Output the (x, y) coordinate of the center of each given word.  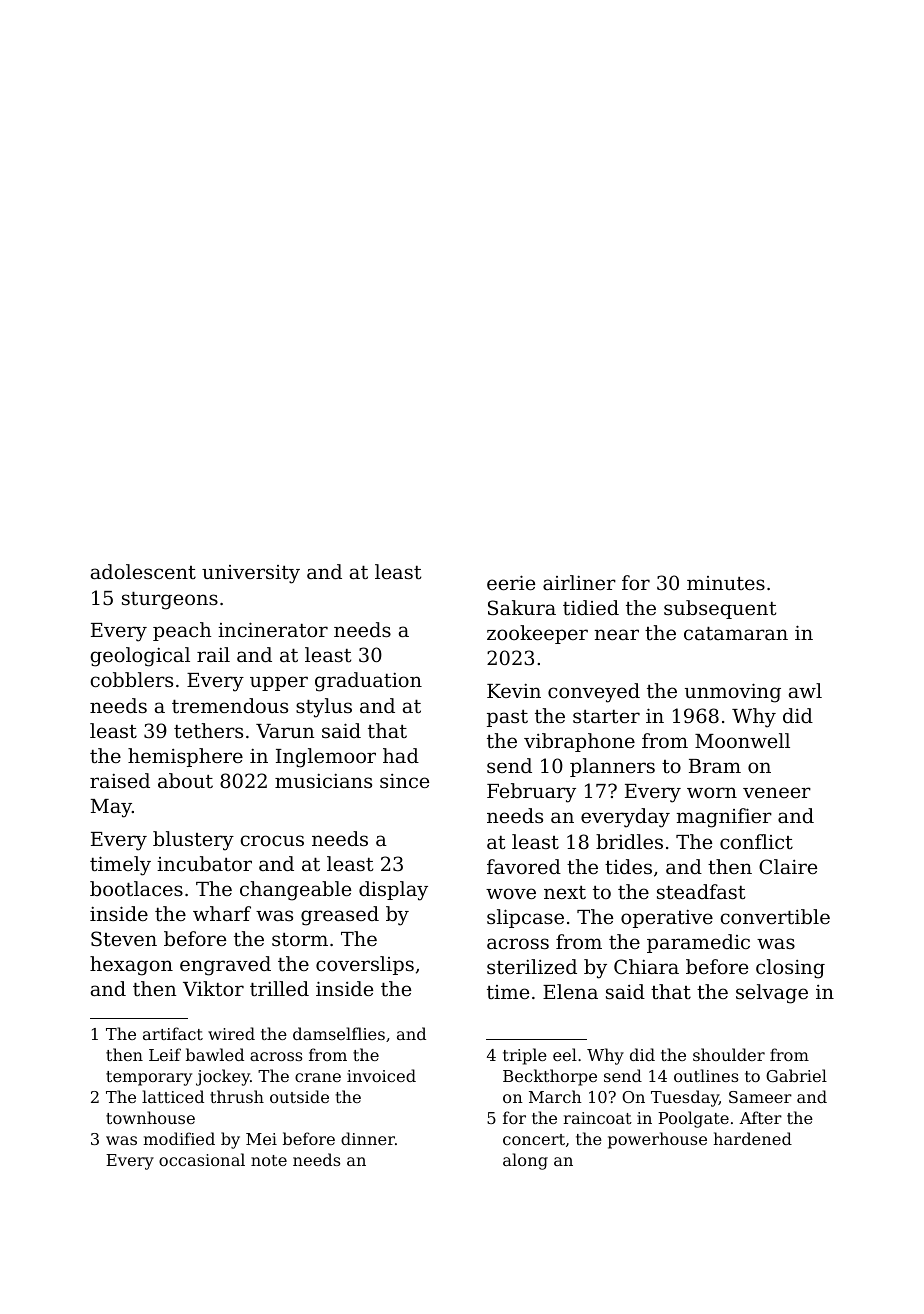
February (531, 793)
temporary (149, 1078)
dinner (368, 1138)
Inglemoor (326, 758)
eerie (511, 582)
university (251, 574)
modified (179, 1138)
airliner (579, 582)
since (404, 781)
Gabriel (796, 1075)
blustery (193, 841)
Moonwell (742, 740)
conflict (756, 841)
